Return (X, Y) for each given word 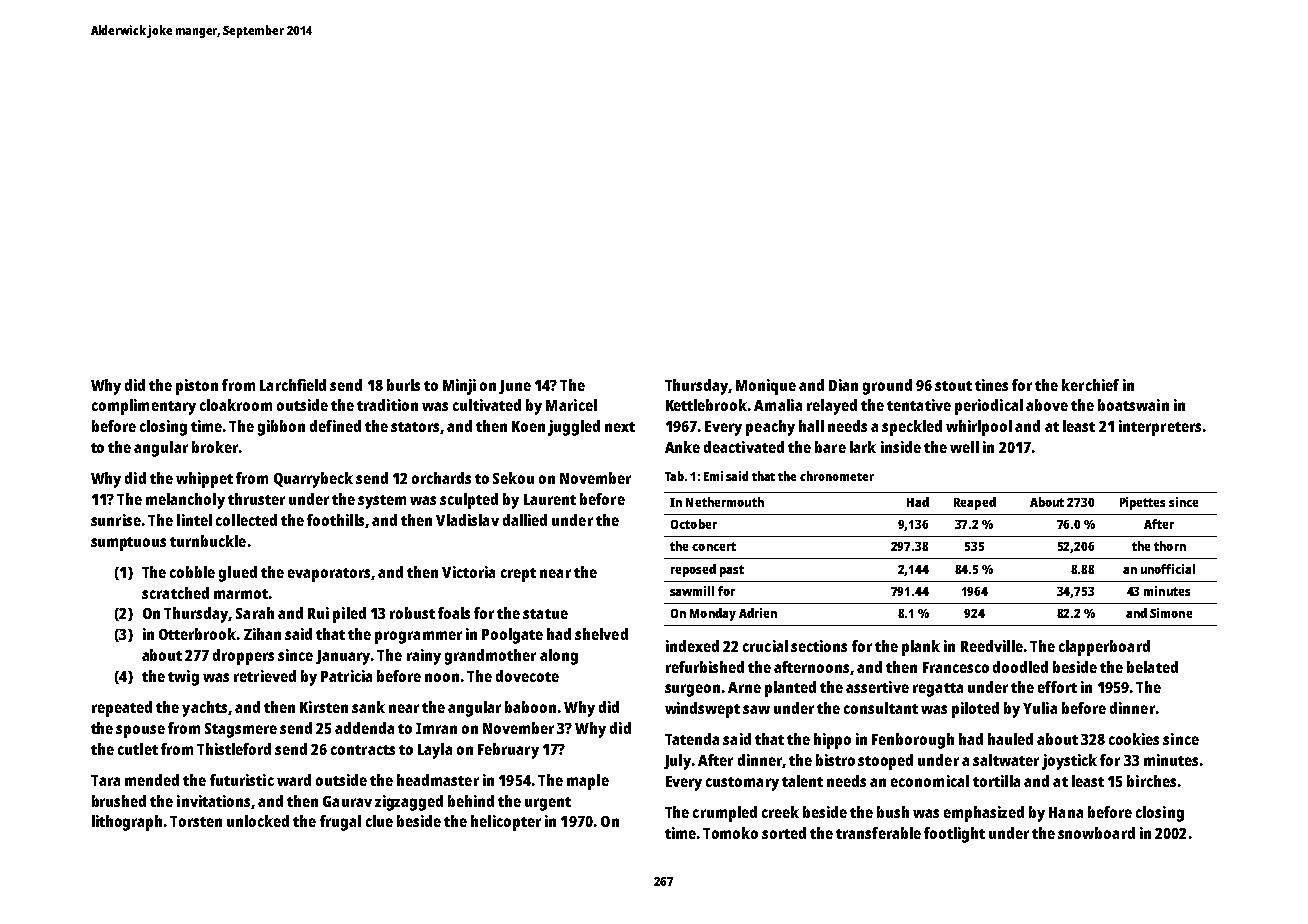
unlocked (258, 821)
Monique (766, 387)
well (964, 447)
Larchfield (293, 385)
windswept (702, 710)
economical (930, 781)
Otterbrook (197, 634)
